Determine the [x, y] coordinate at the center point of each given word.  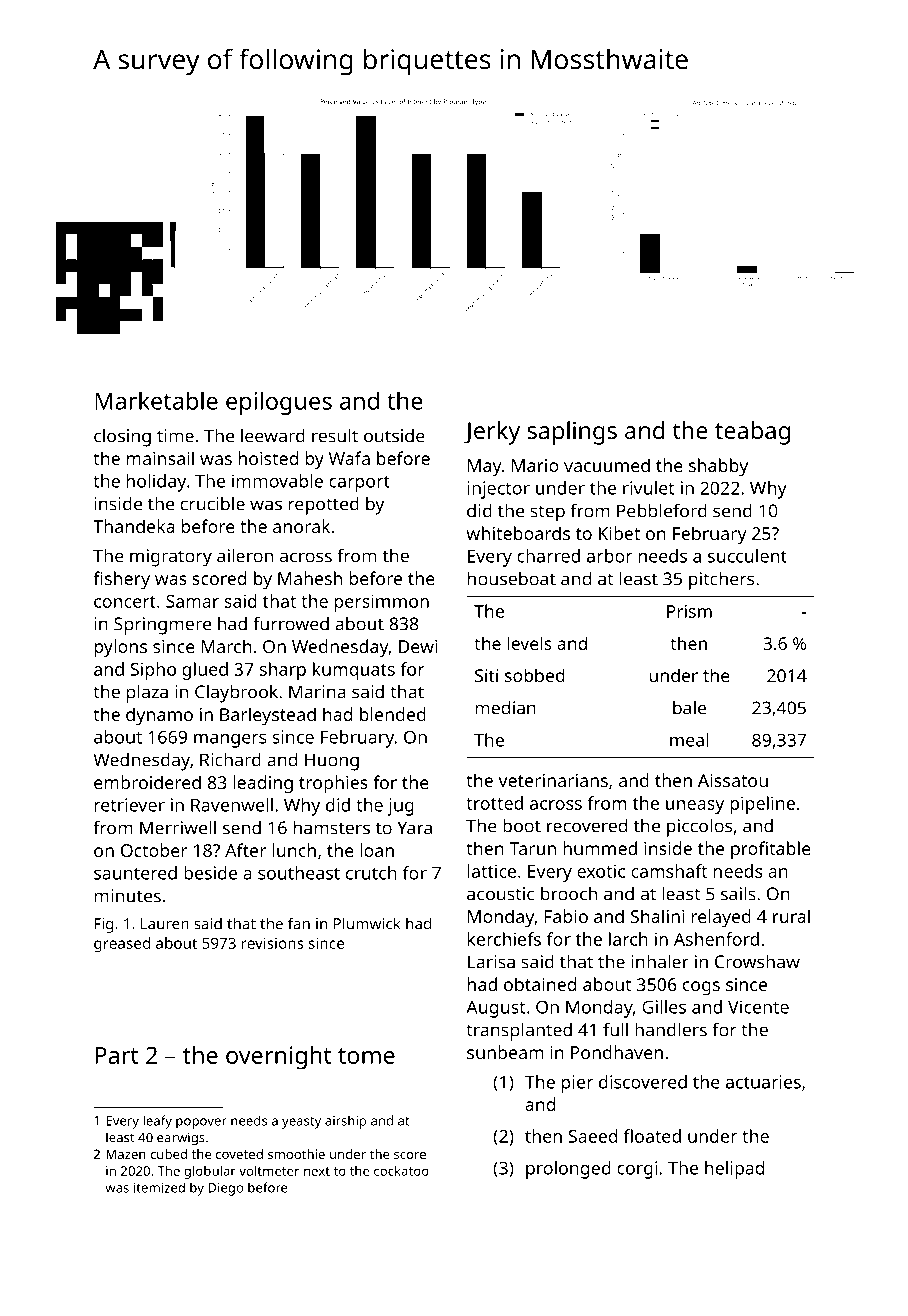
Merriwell [178, 827]
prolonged [568, 1170]
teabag [752, 433]
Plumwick [367, 923]
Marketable [156, 400]
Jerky [492, 433]
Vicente [758, 1007]
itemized [159, 1187]
